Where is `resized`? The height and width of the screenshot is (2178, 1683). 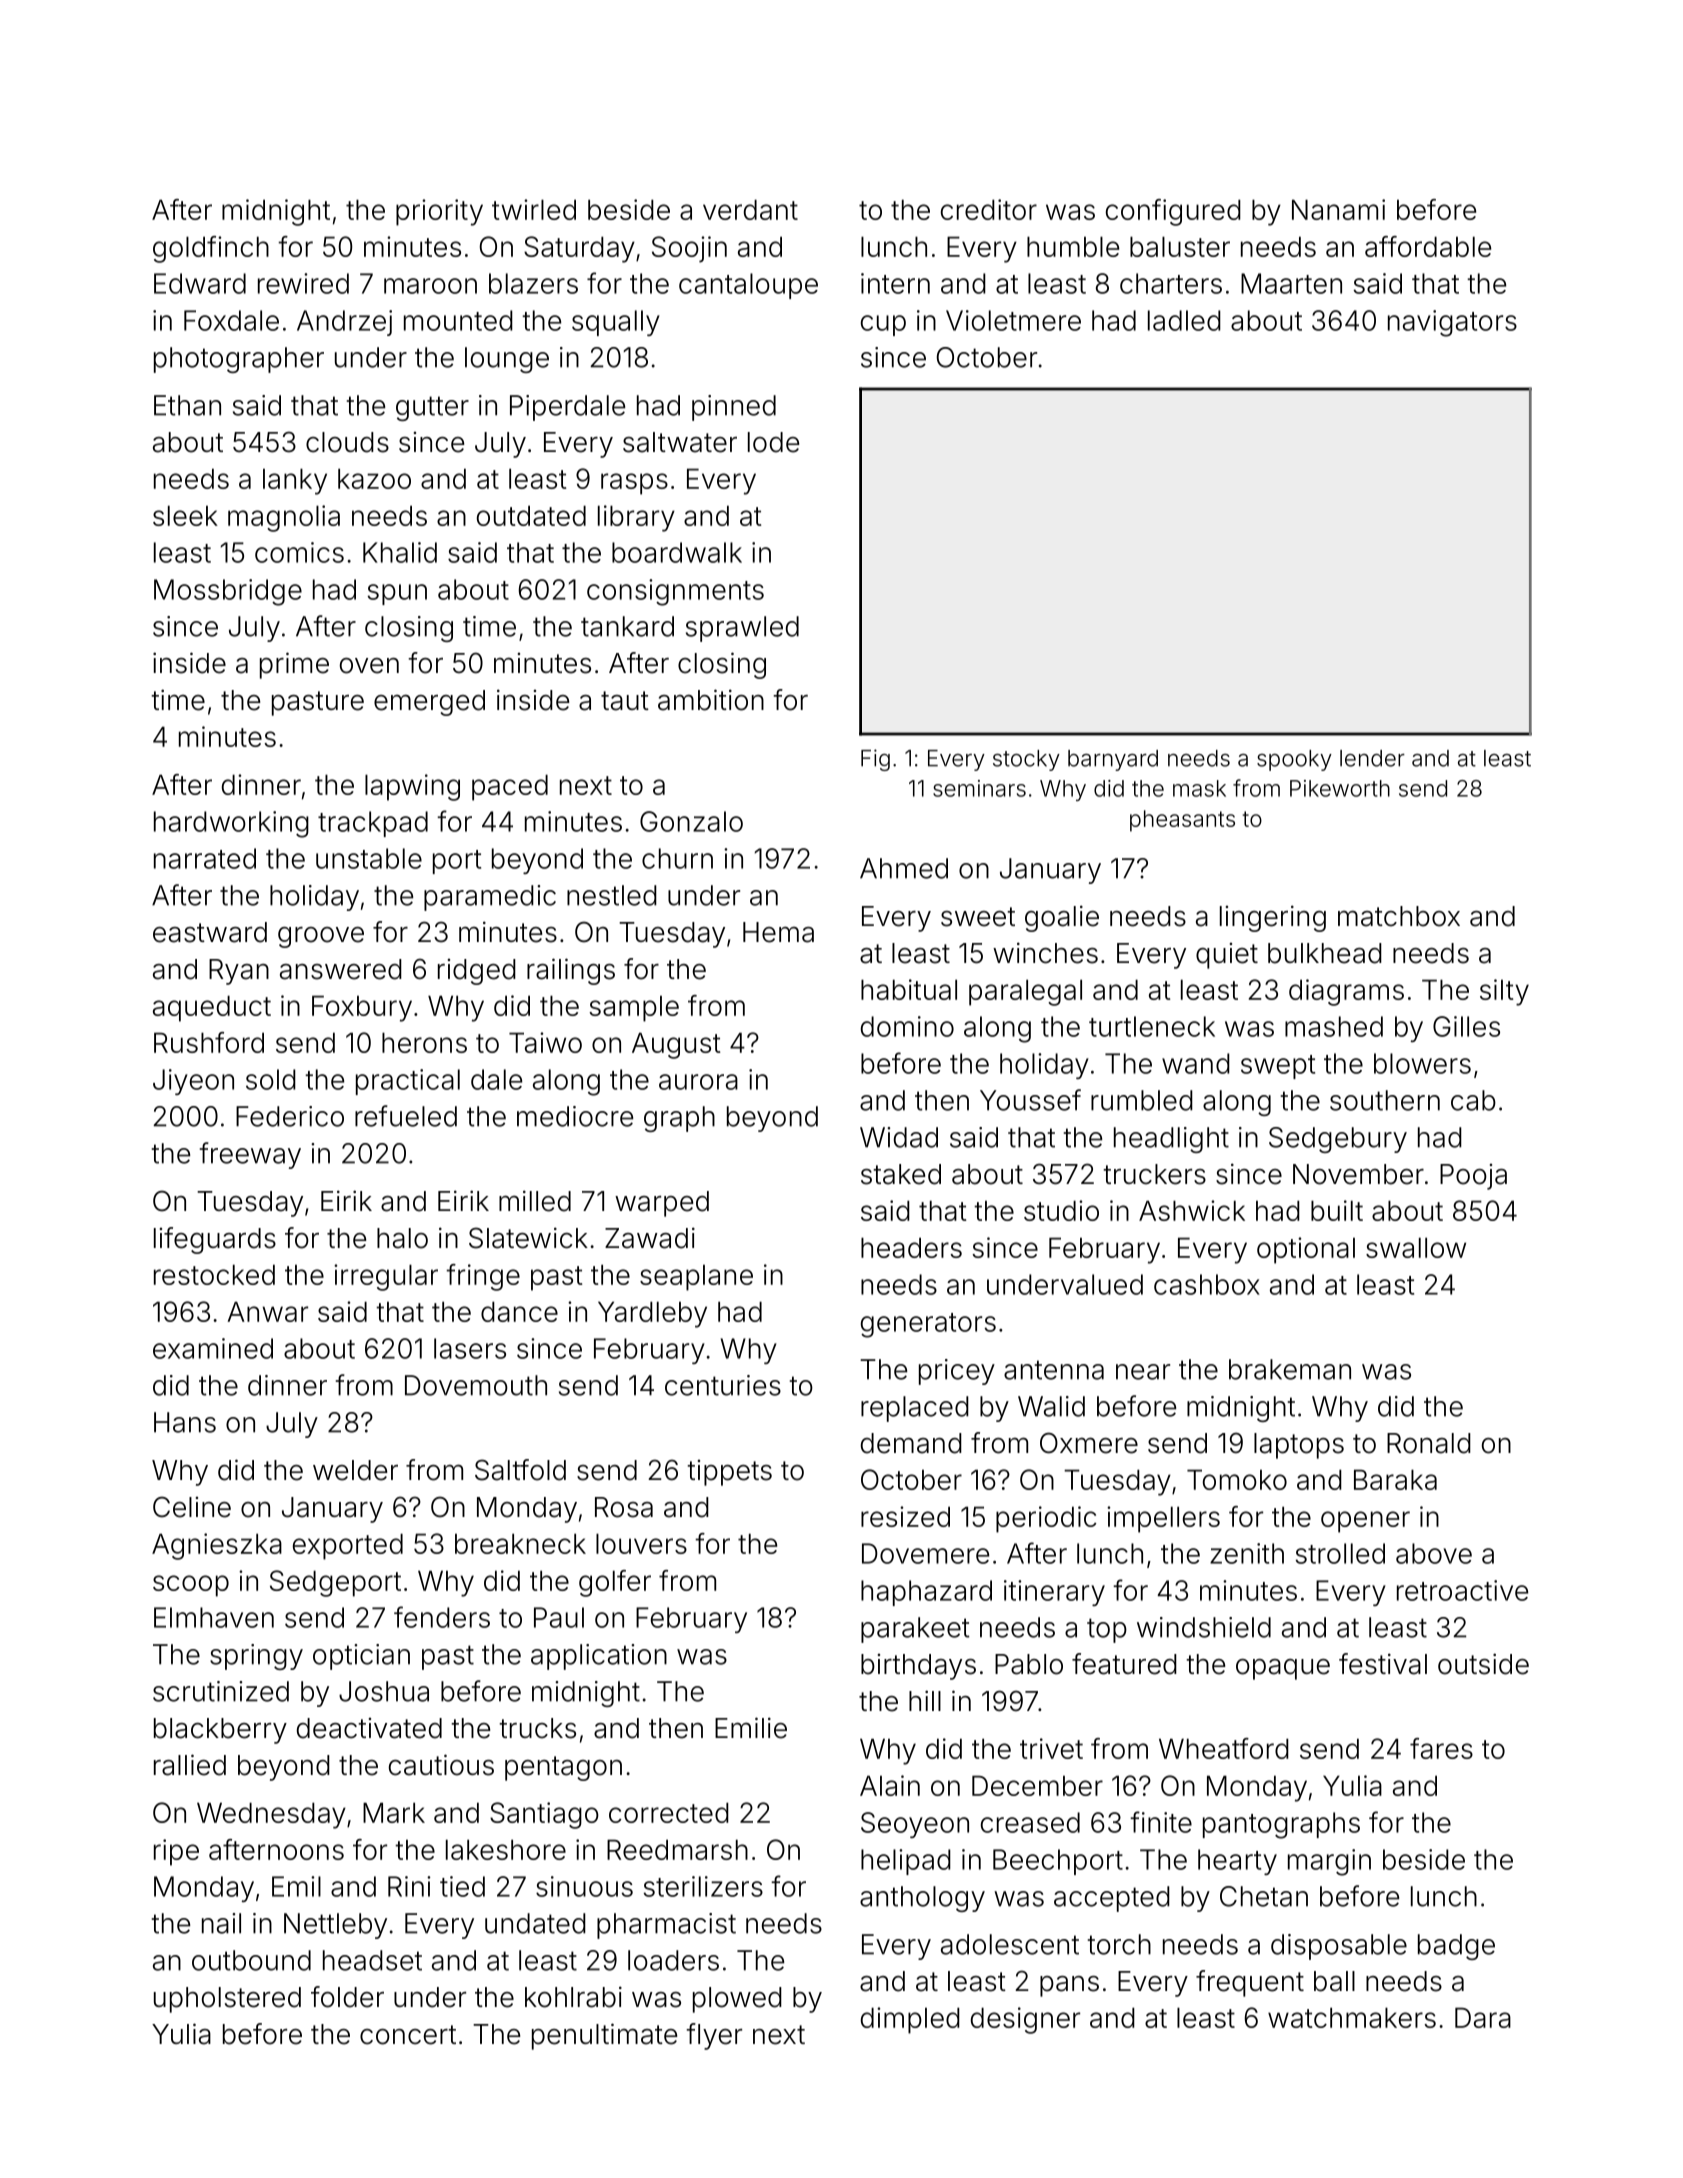
resized is located at coordinates (905, 1516).
